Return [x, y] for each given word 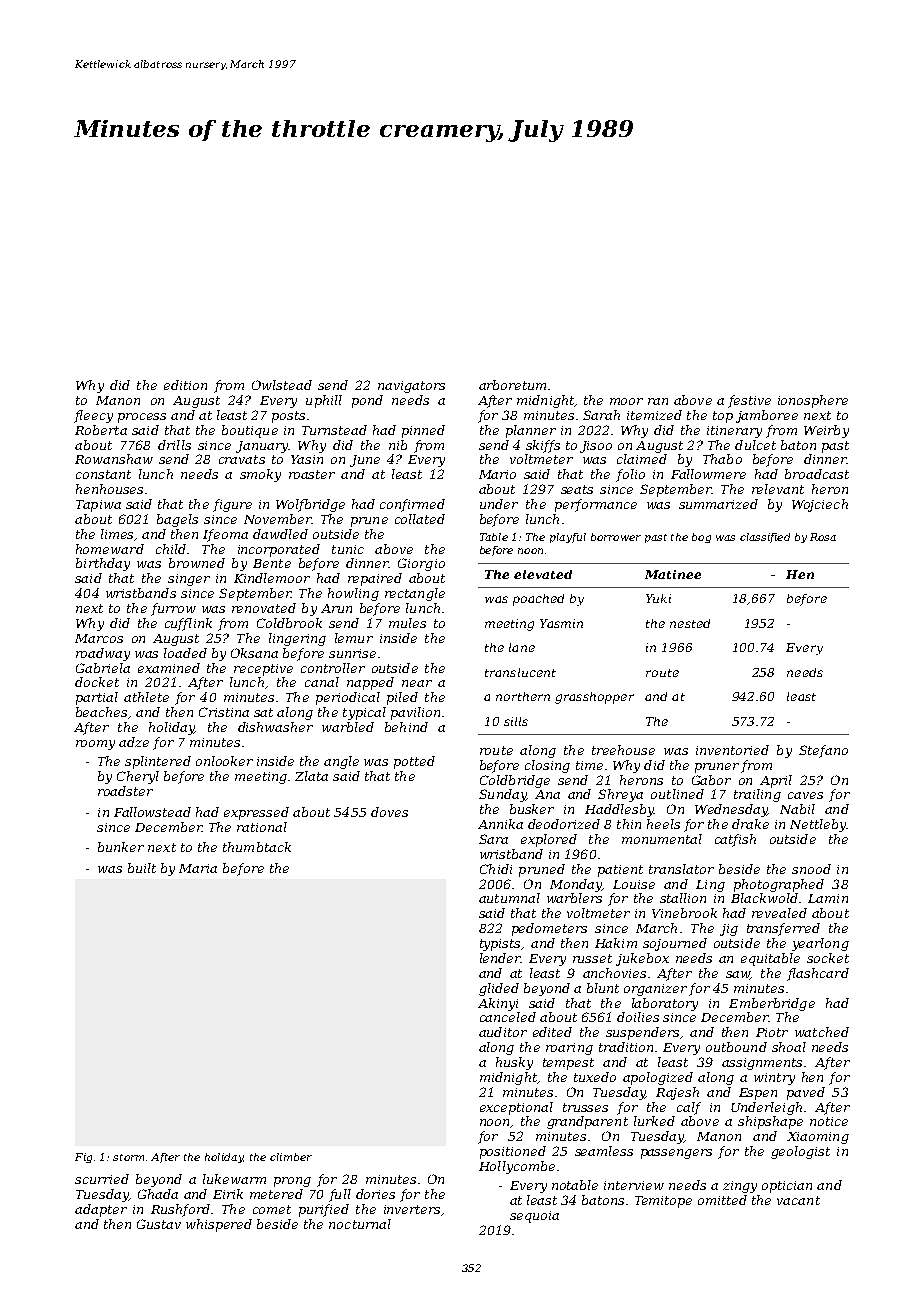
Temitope [663, 1202]
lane [522, 647]
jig [729, 930]
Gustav [159, 1224]
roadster [125, 791]
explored [549, 840]
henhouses [109, 489]
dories [375, 1194]
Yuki [658, 598]
